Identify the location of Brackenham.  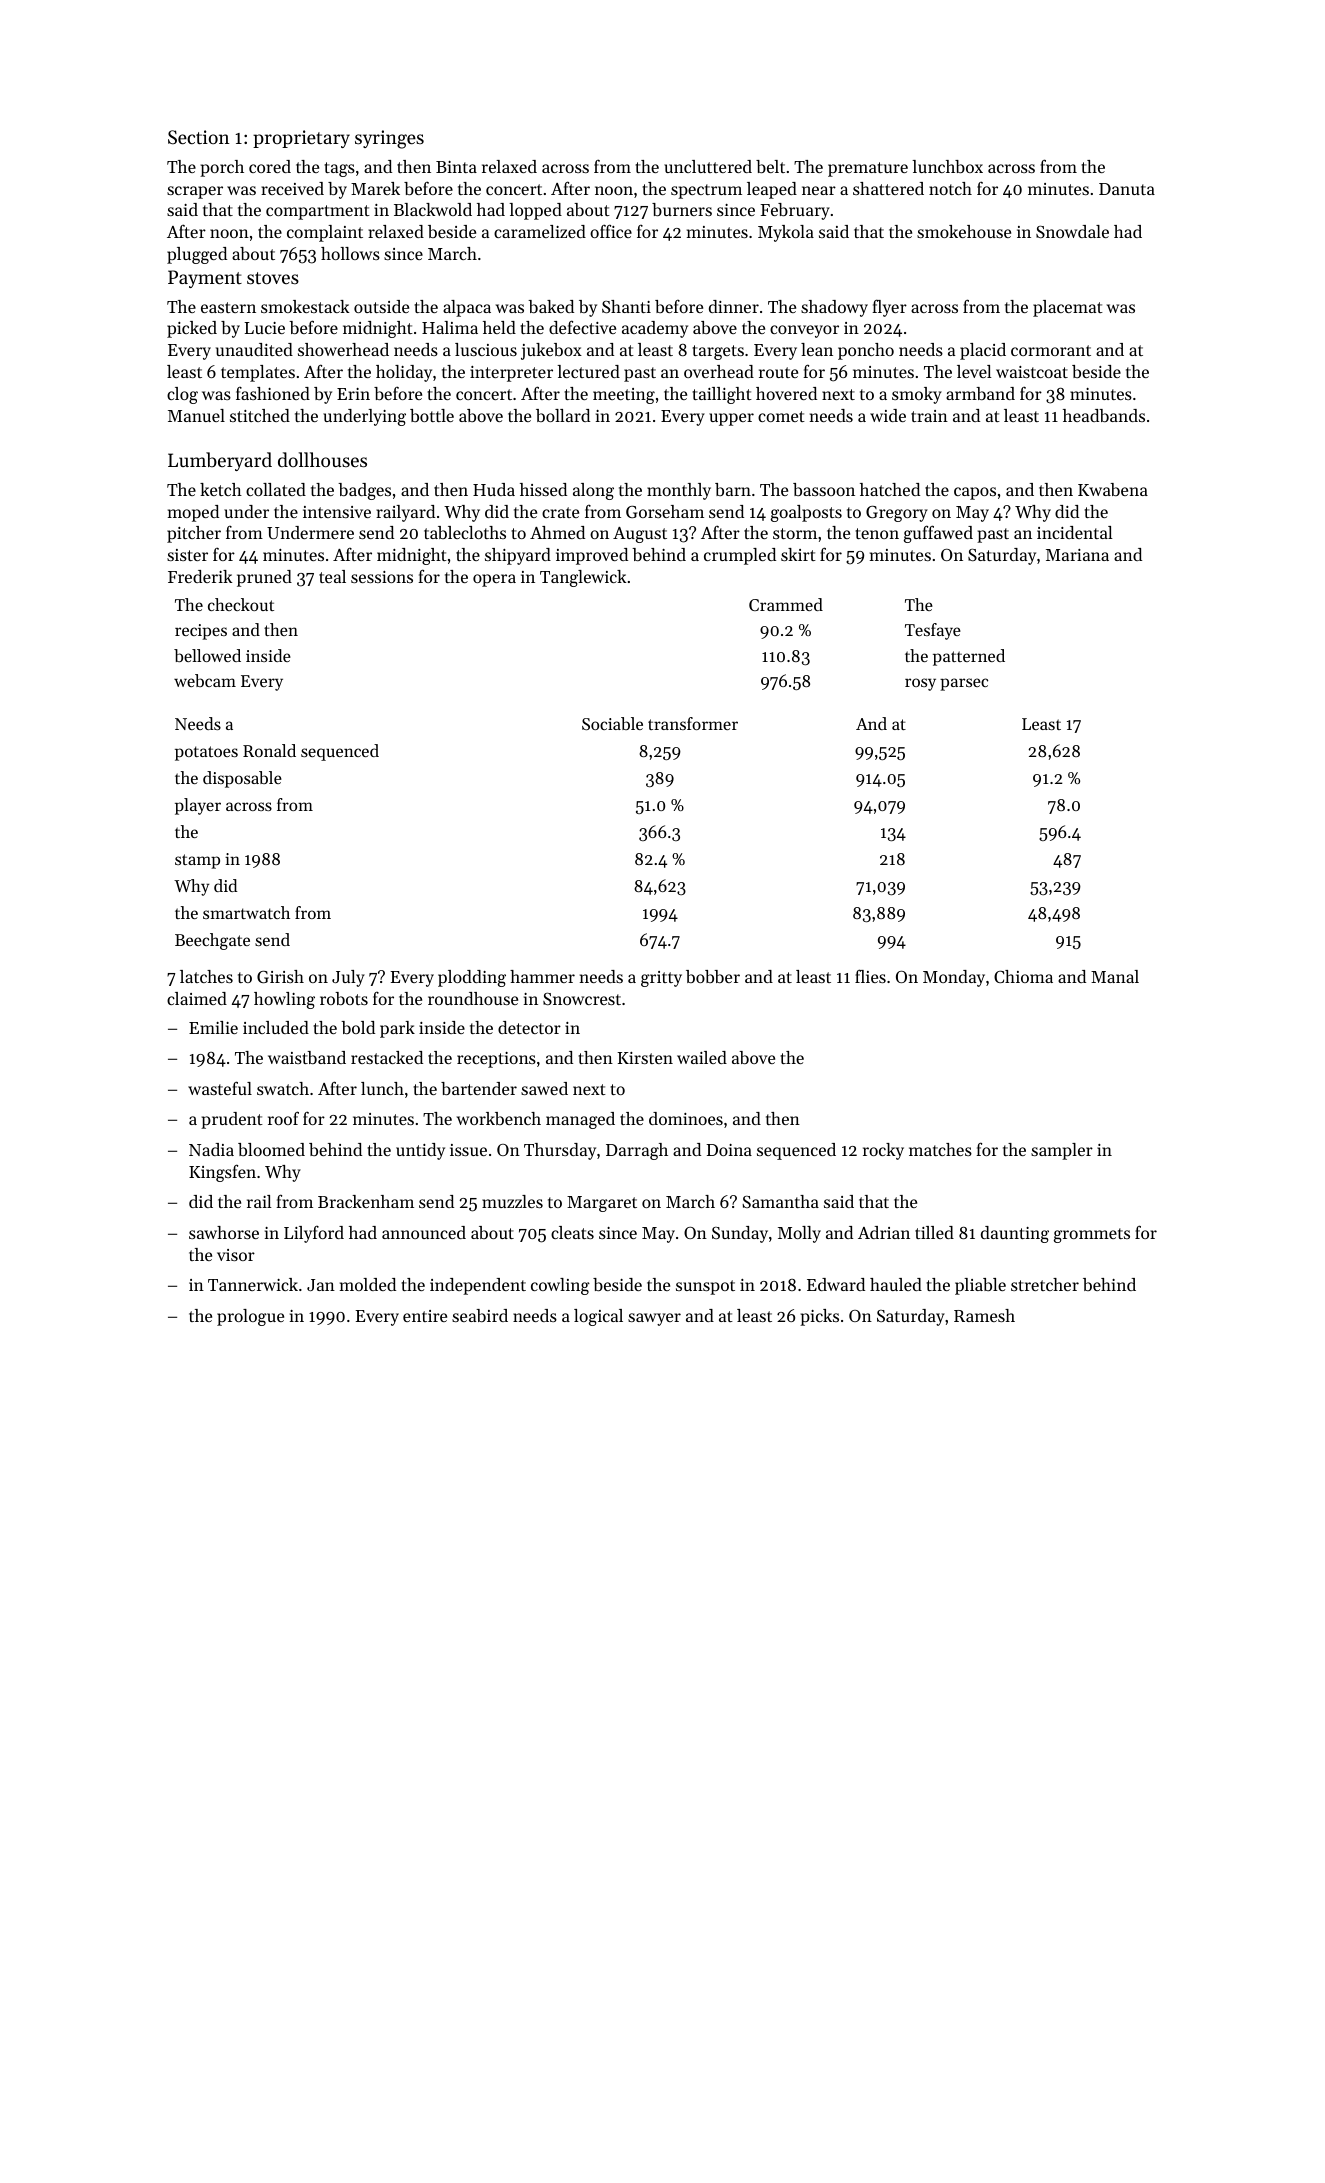
(366, 1201).
